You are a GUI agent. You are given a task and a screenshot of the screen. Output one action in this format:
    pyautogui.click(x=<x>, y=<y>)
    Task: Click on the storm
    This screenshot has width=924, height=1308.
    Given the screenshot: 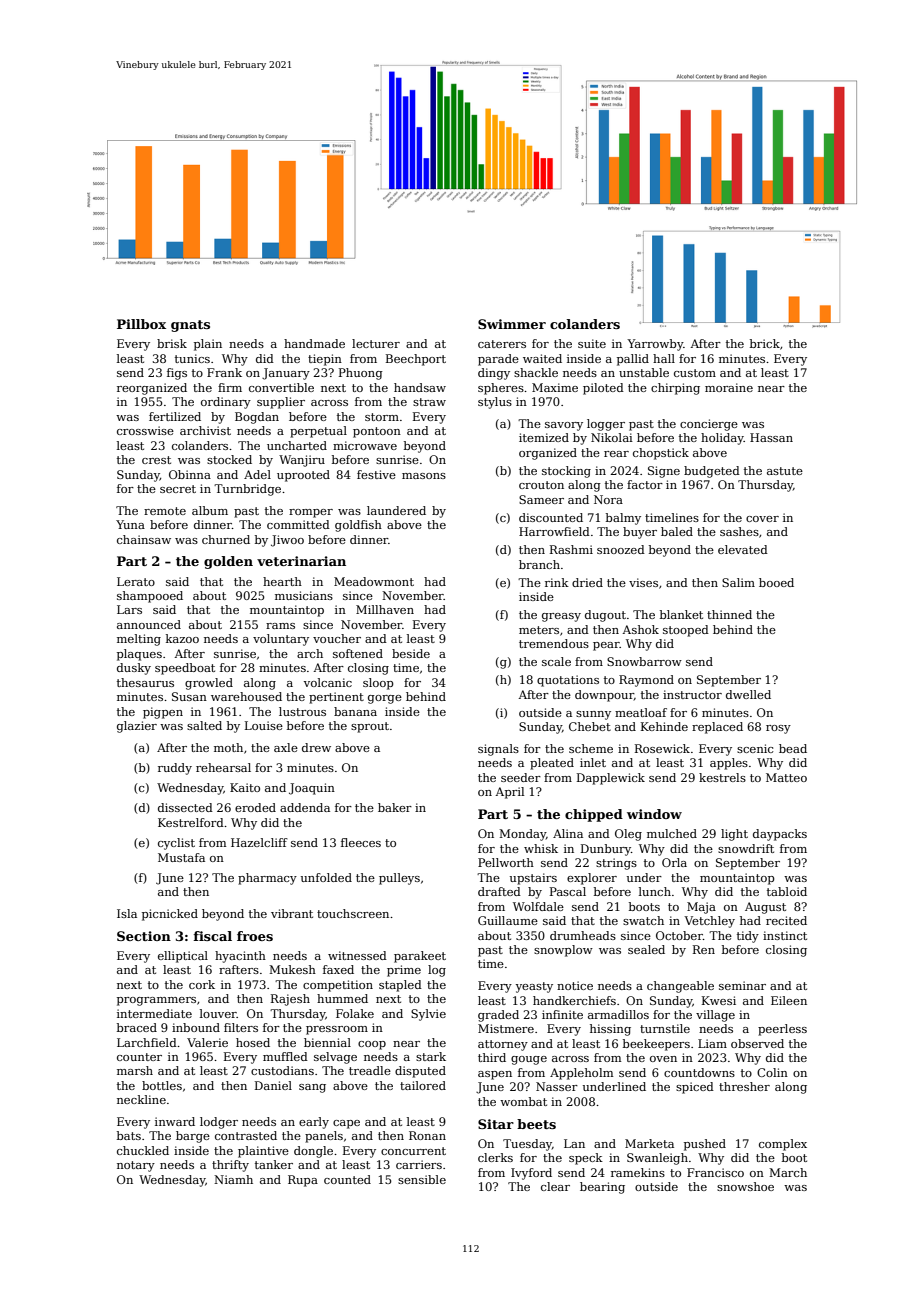 What is the action you would take?
    pyautogui.click(x=382, y=417)
